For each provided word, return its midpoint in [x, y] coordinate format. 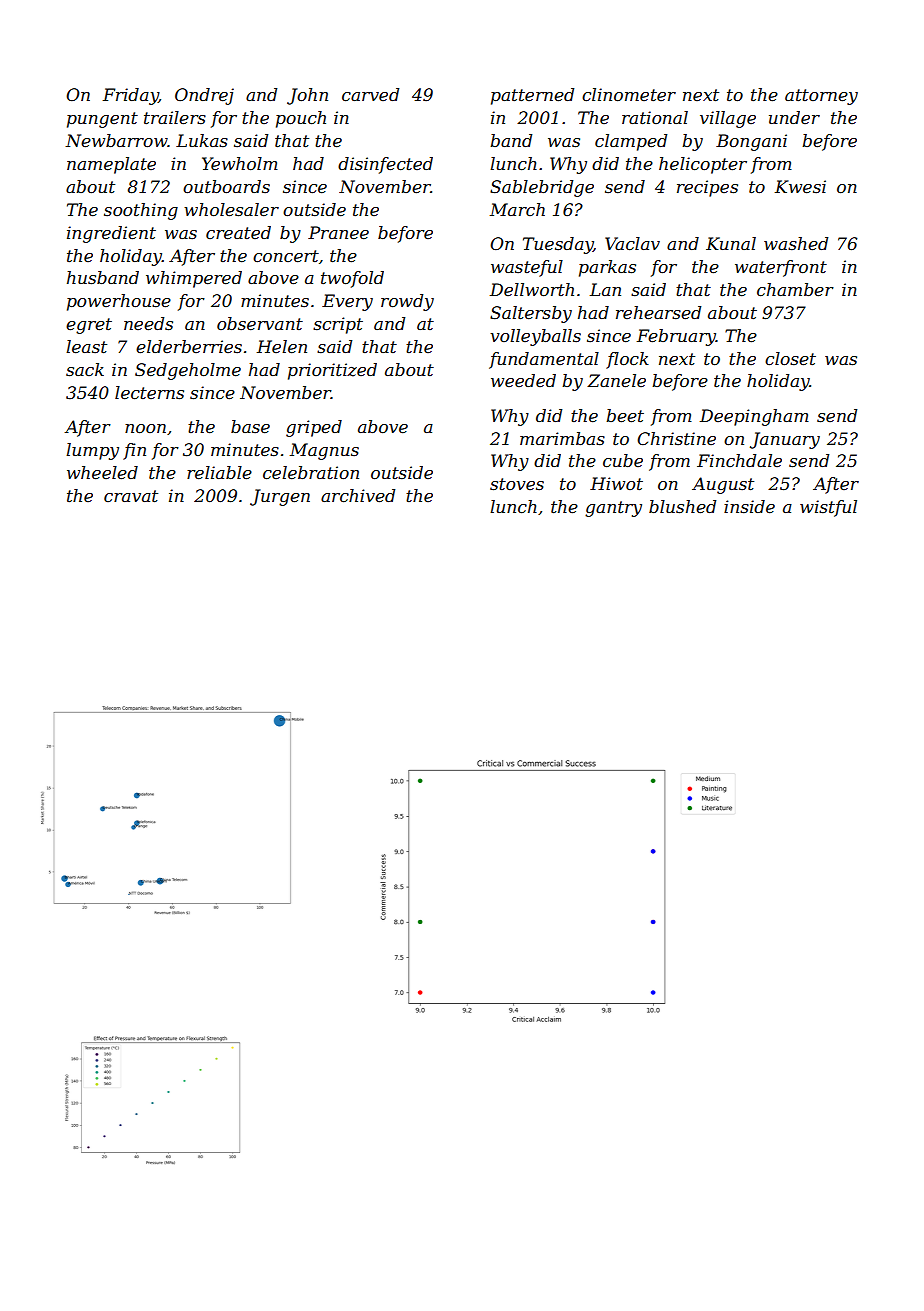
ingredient [111, 234]
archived [358, 495]
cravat [131, 496]
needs [148, 323]
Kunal [731, 243]
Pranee [338, 232]
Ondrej [204, 96]
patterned [532, 96]
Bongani [751, 142]
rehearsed [658, 312]
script [338, 325]
